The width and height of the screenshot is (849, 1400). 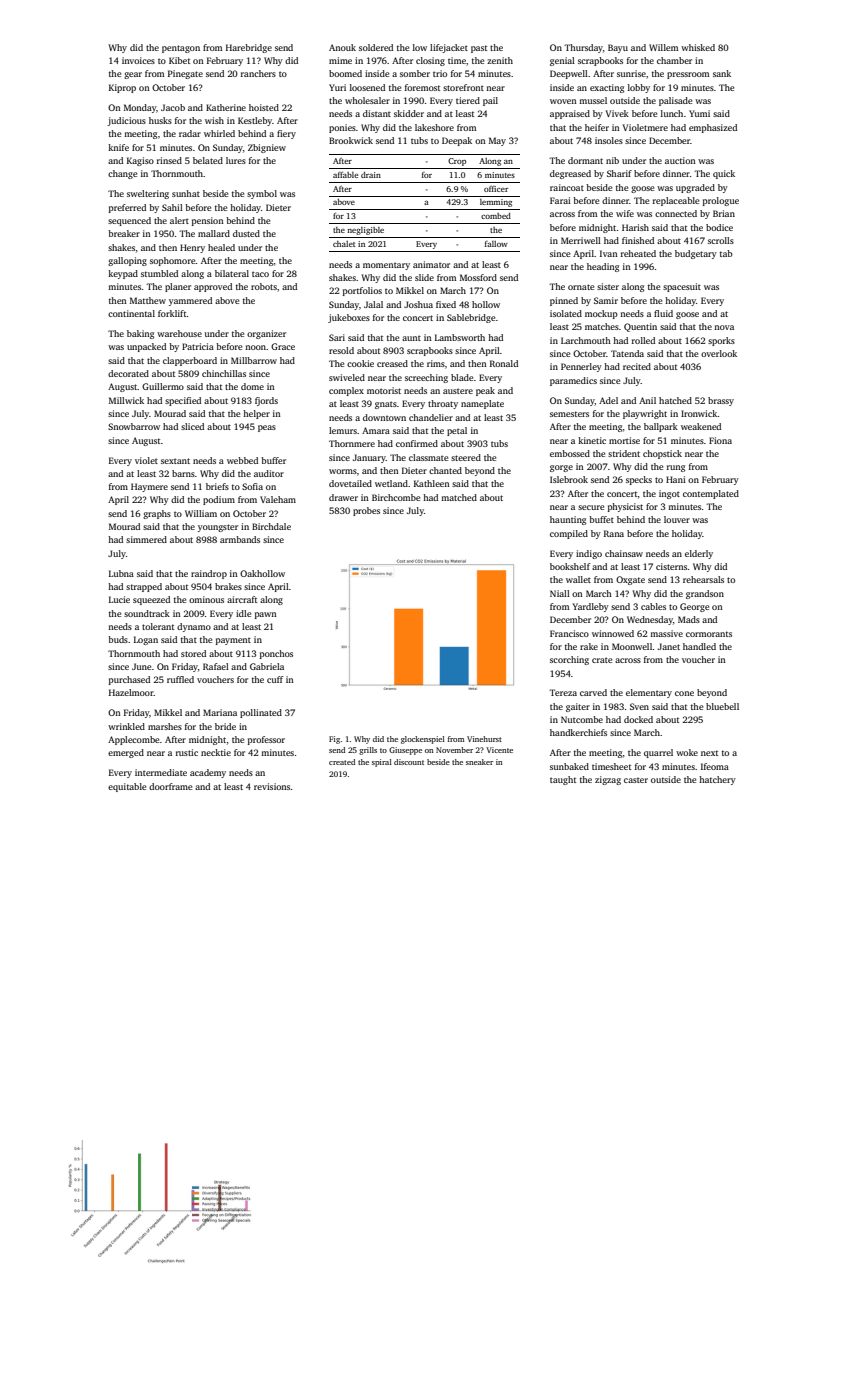 What do you see at coordinates (618, 48) in the screenshot?
I see `Bayu` at bounding box center [618, 48].
